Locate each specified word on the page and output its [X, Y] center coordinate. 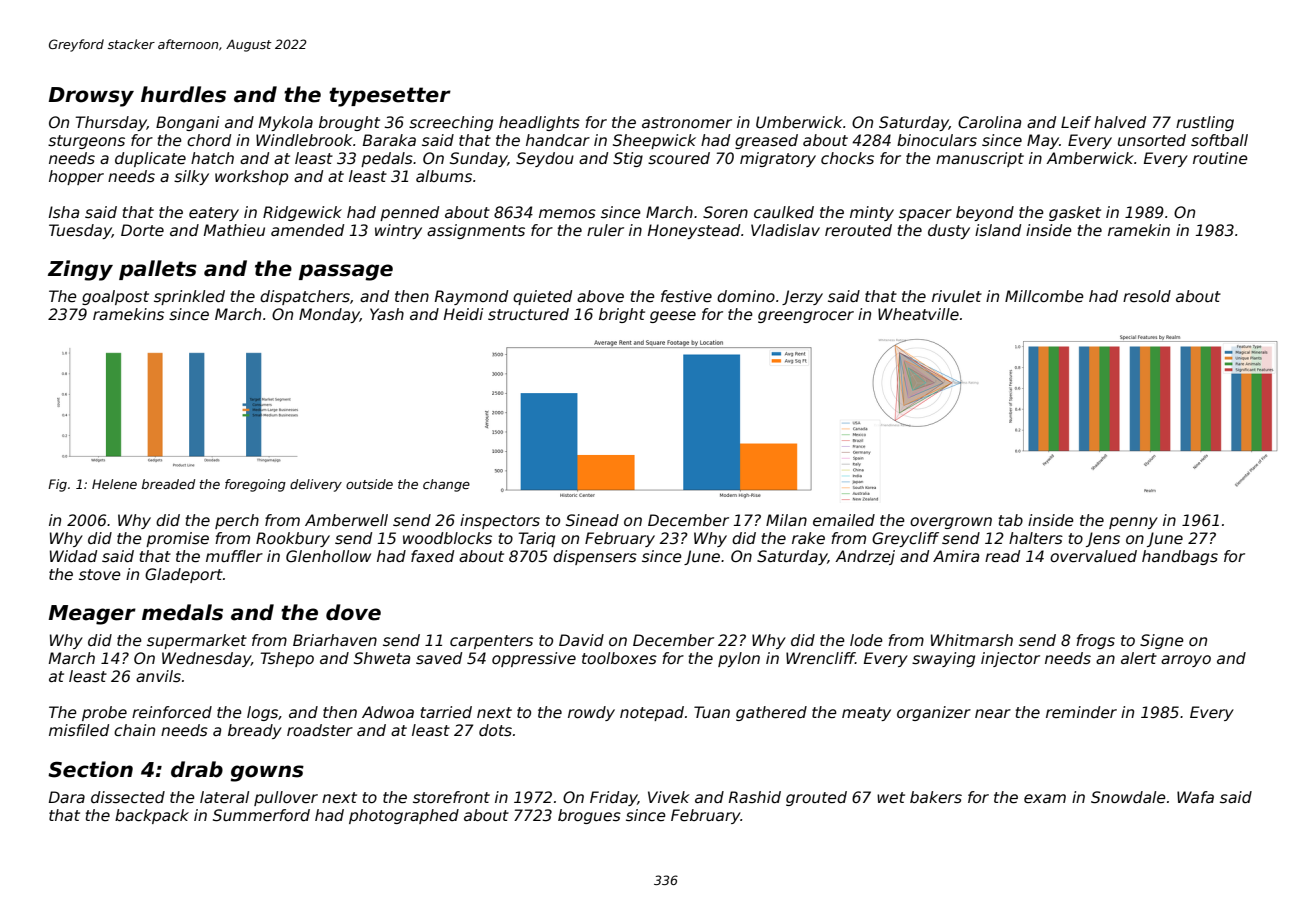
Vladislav [785, 230]
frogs [1095, 641]
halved [1120, 122]
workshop [251, 177]
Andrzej [865, 557]
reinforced [172, 712]
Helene [114, 484]
